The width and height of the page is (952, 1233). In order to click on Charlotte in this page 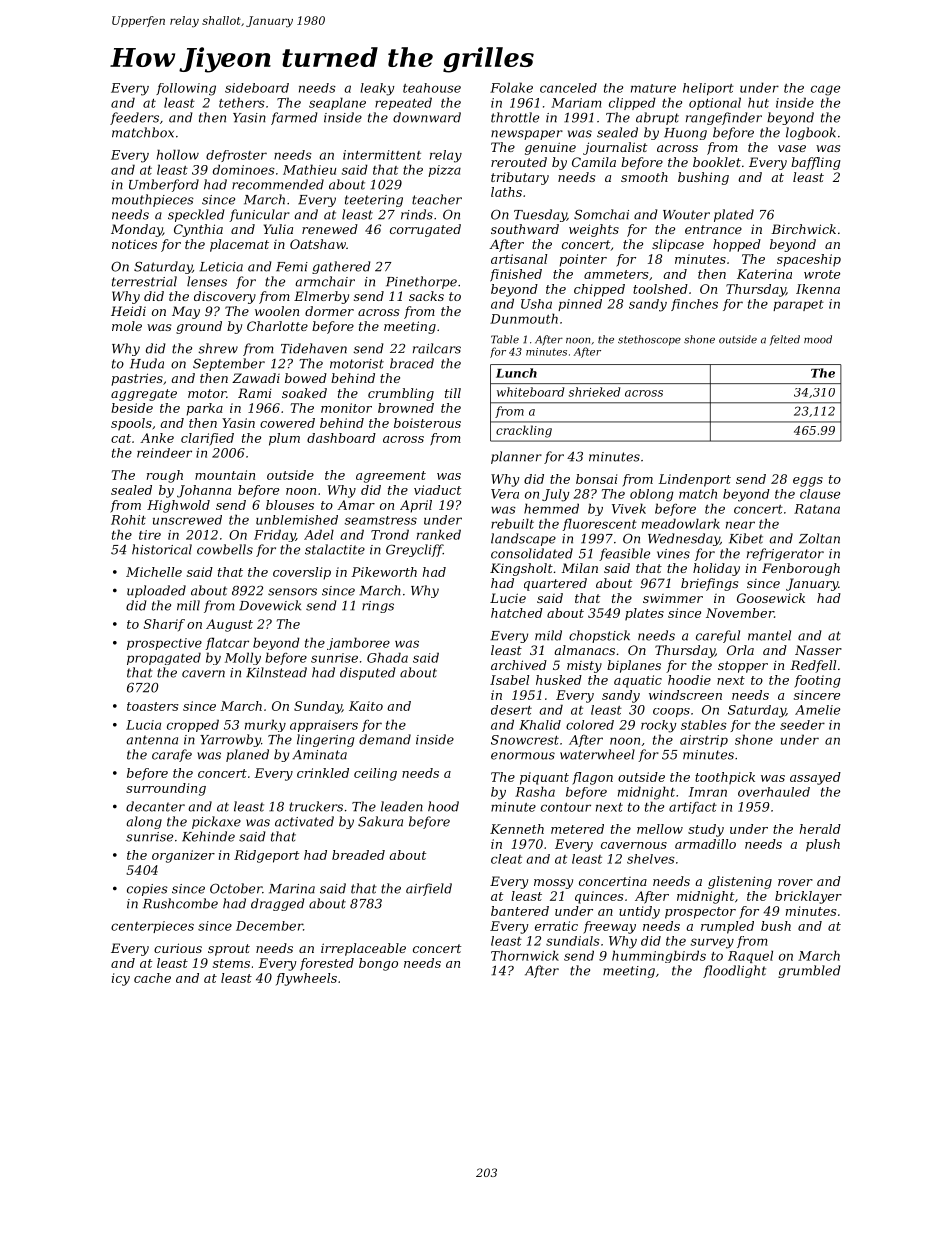, I will do `click(277, 326)`.
